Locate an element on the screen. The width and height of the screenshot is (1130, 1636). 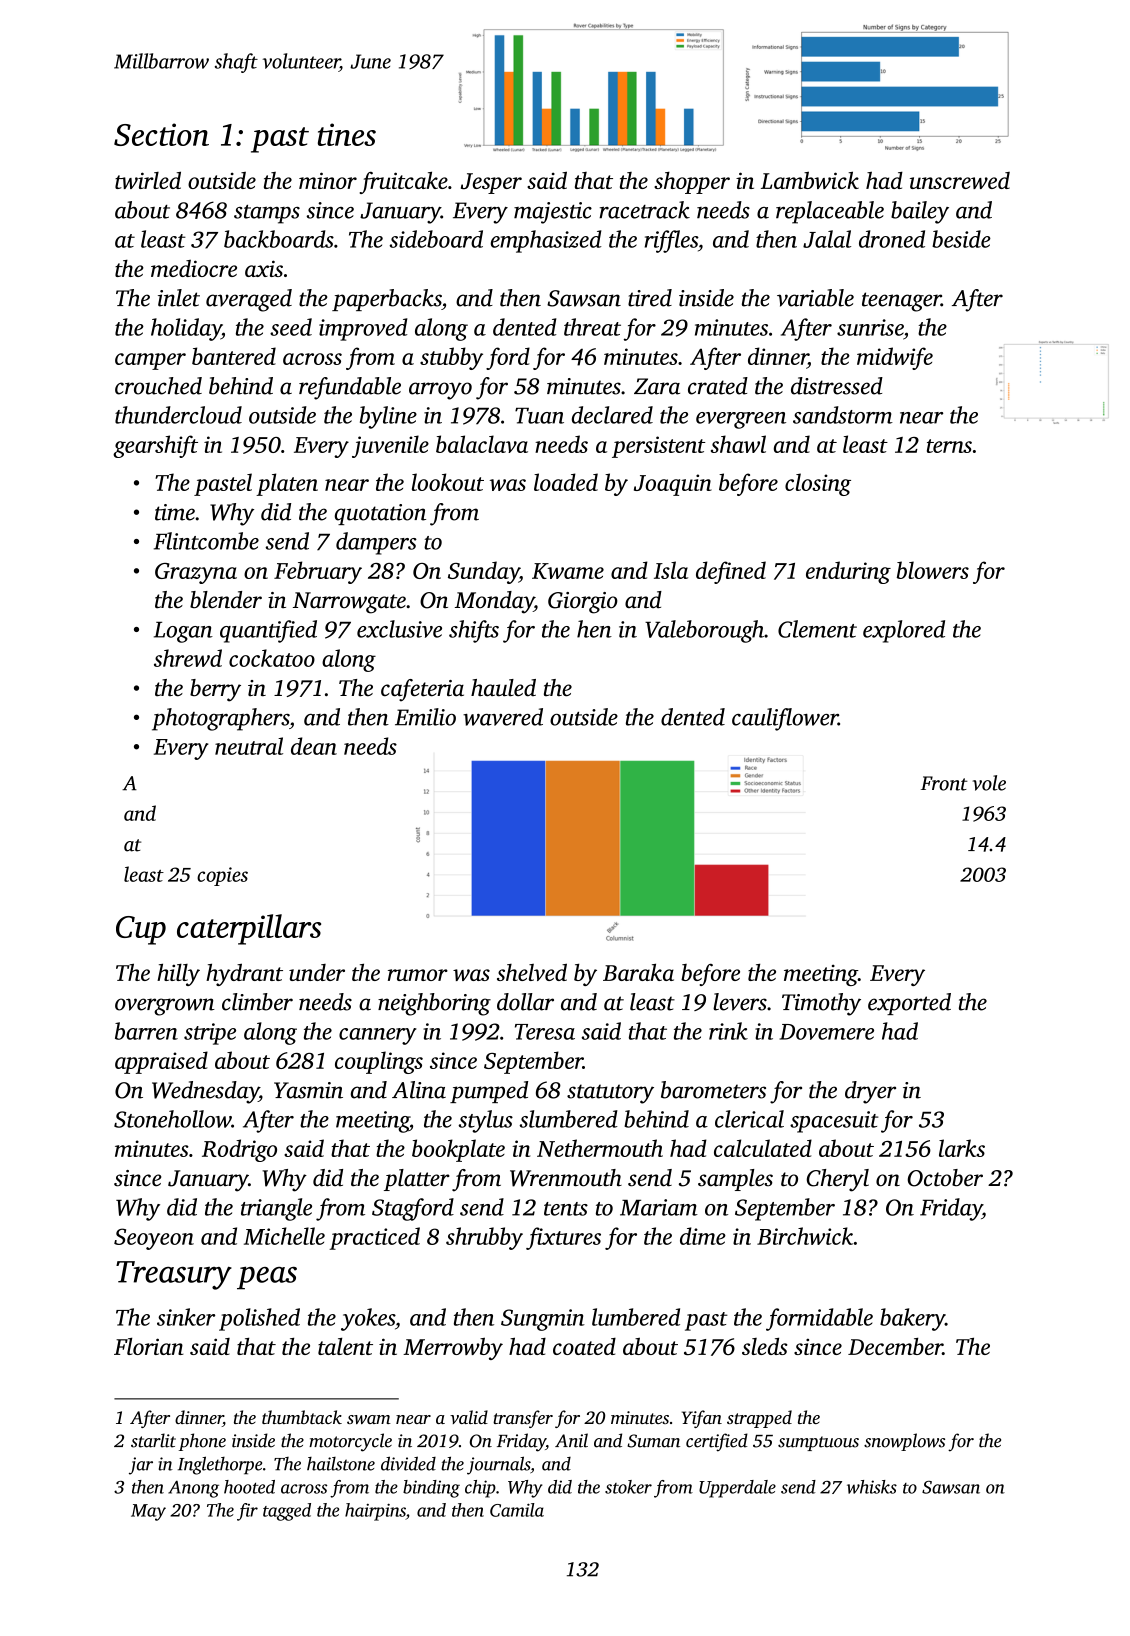
tagged is located at coordinates (287, 1512).
